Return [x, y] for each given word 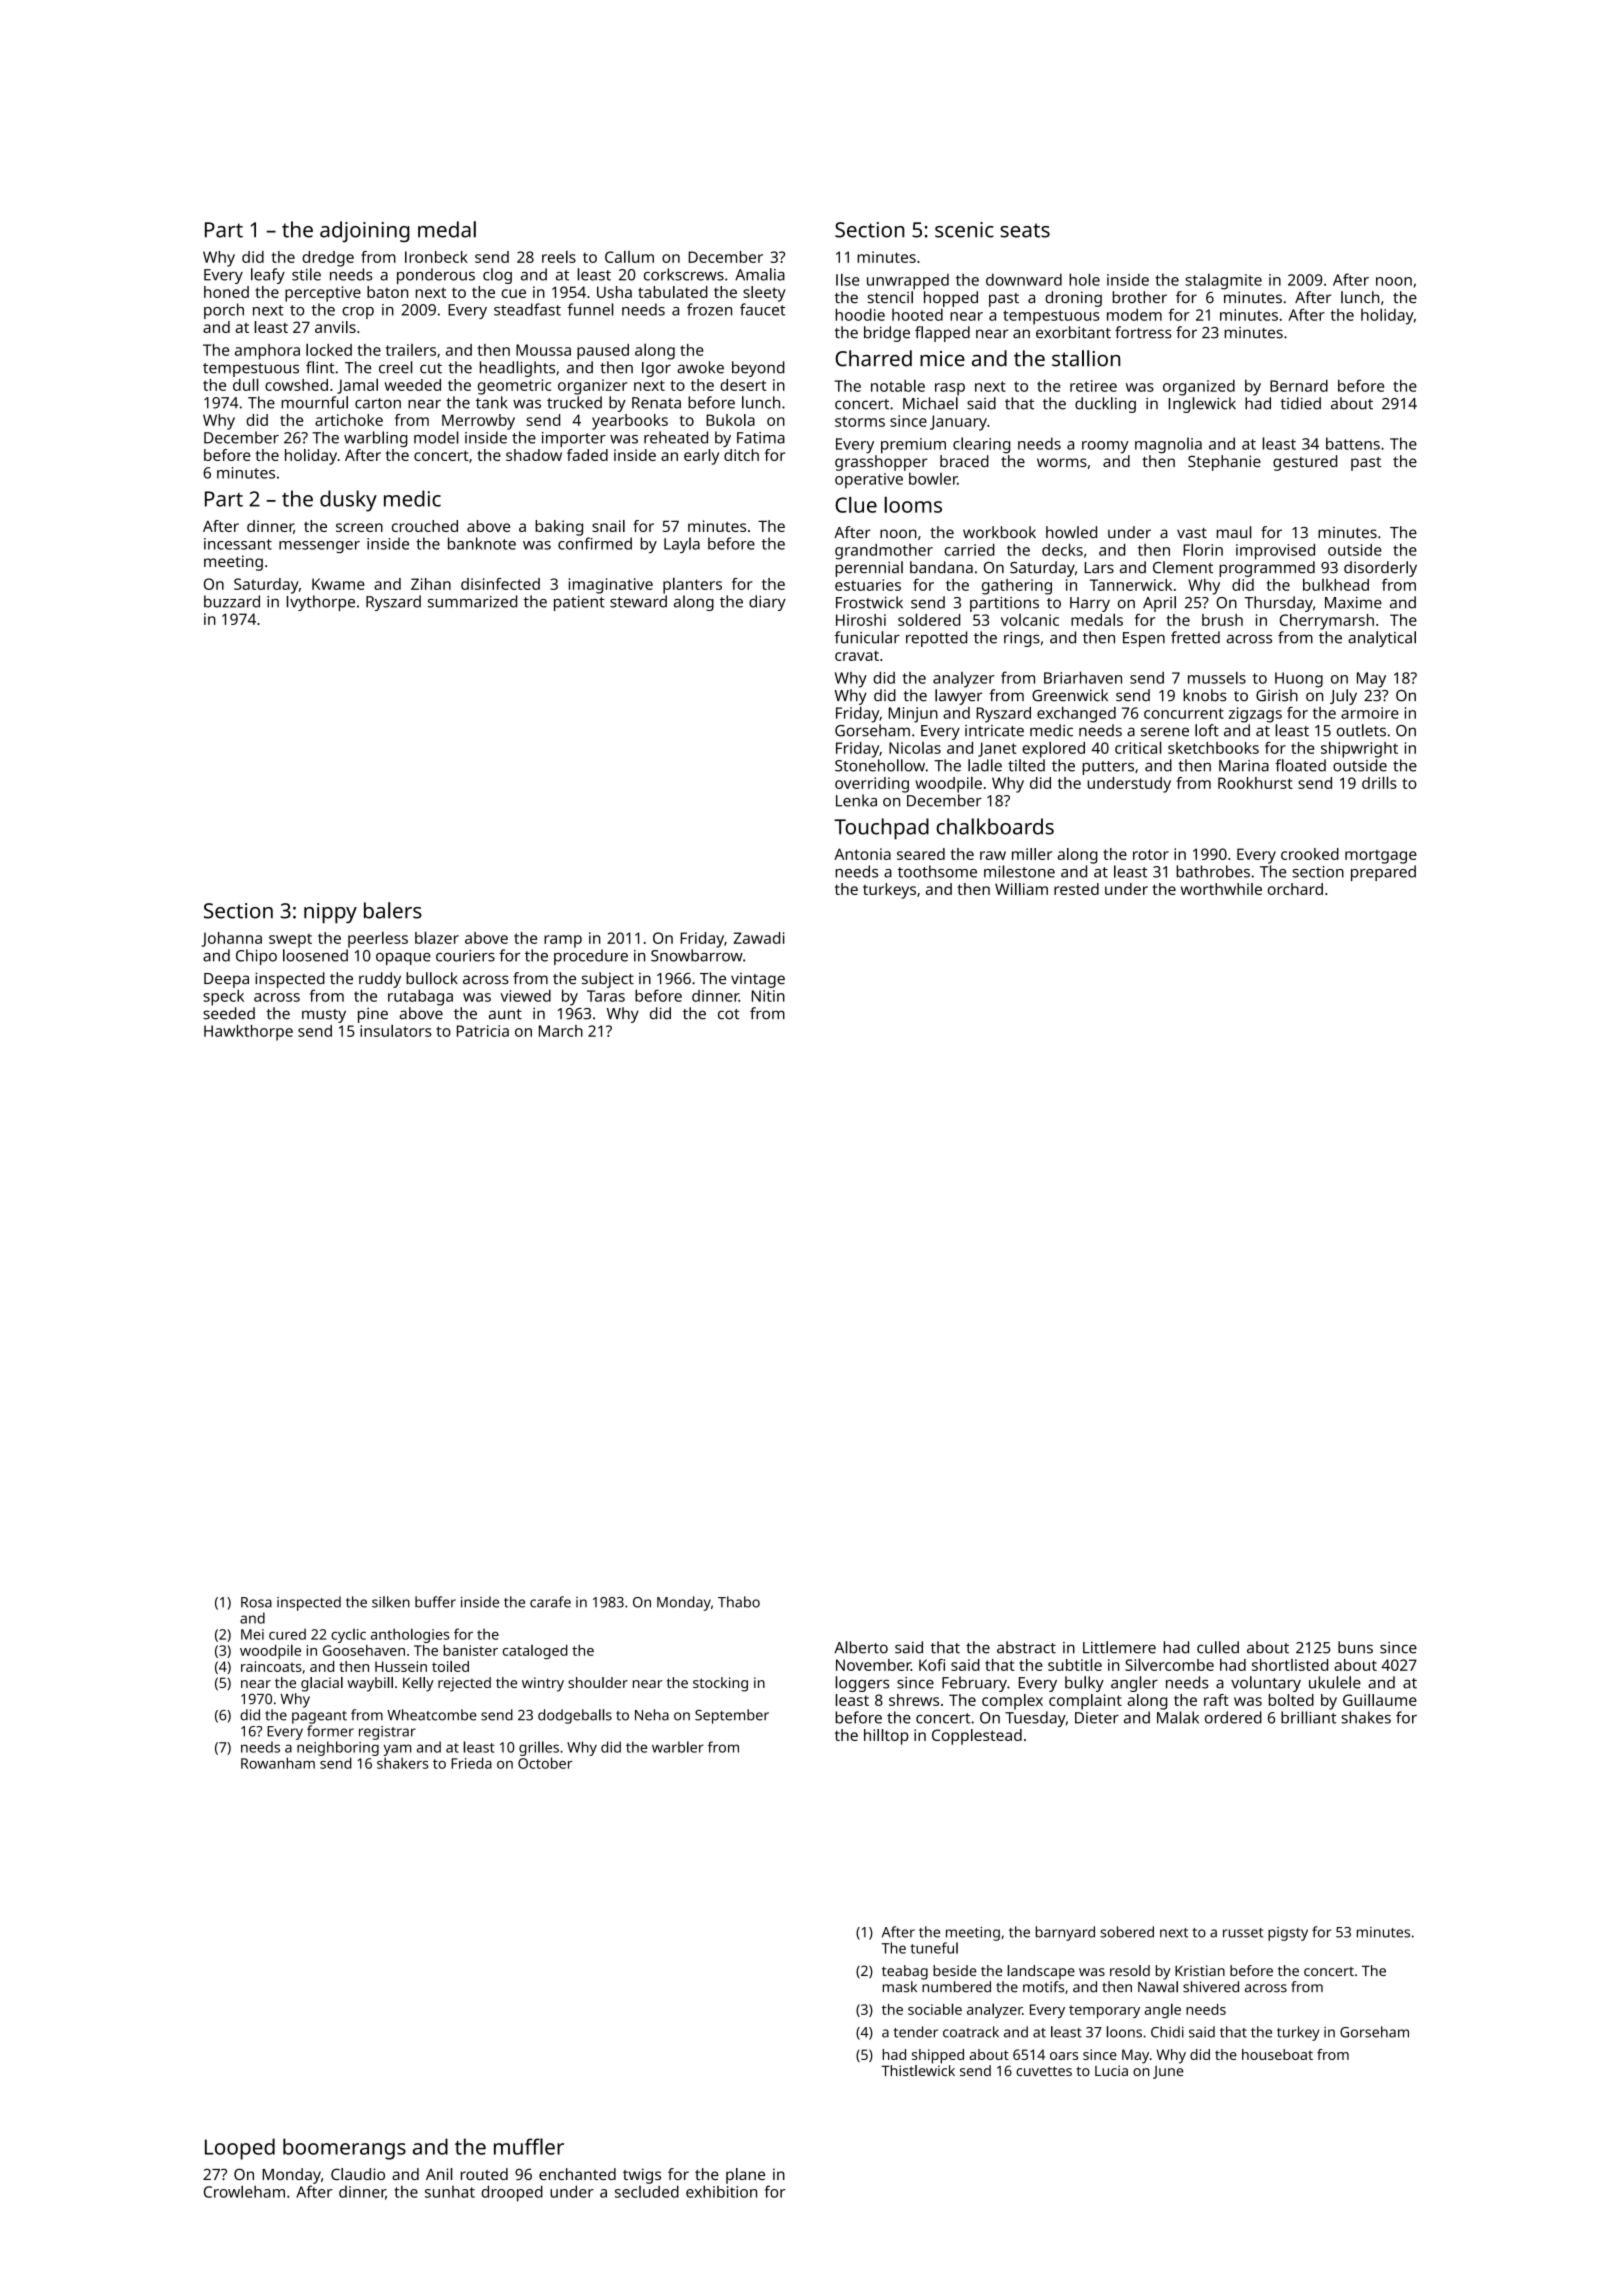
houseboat [1277, 2054]
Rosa [256, 1602]
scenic [964, 230]
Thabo [739, 1602]
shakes [1366, 1717]
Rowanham [278, 1763]
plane [745, 2176]
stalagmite [1223, 281]
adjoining [365, 231]
